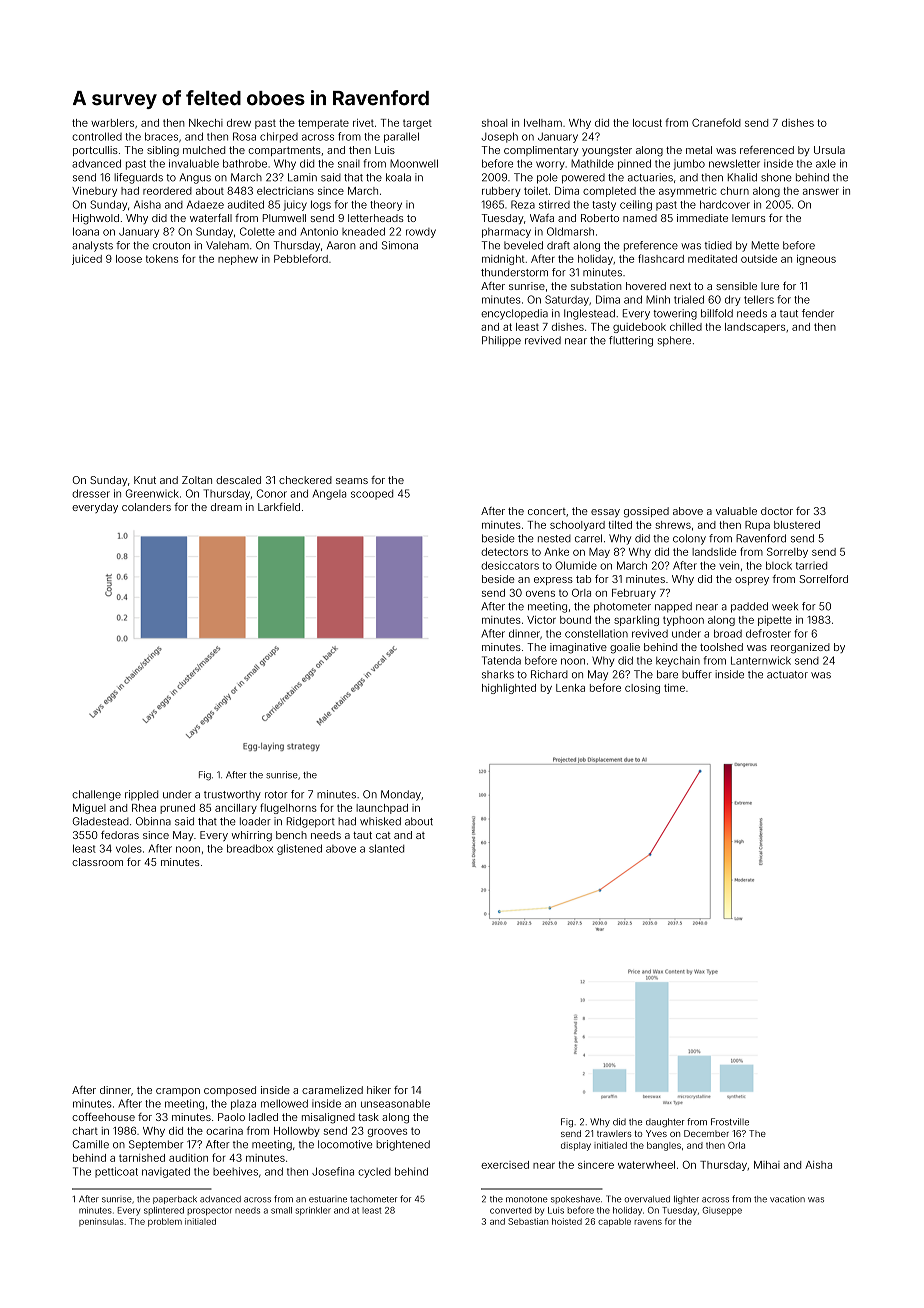  Describe the element at coordinates (101, 1222) in the page. I see `peninsulas` at that location.
